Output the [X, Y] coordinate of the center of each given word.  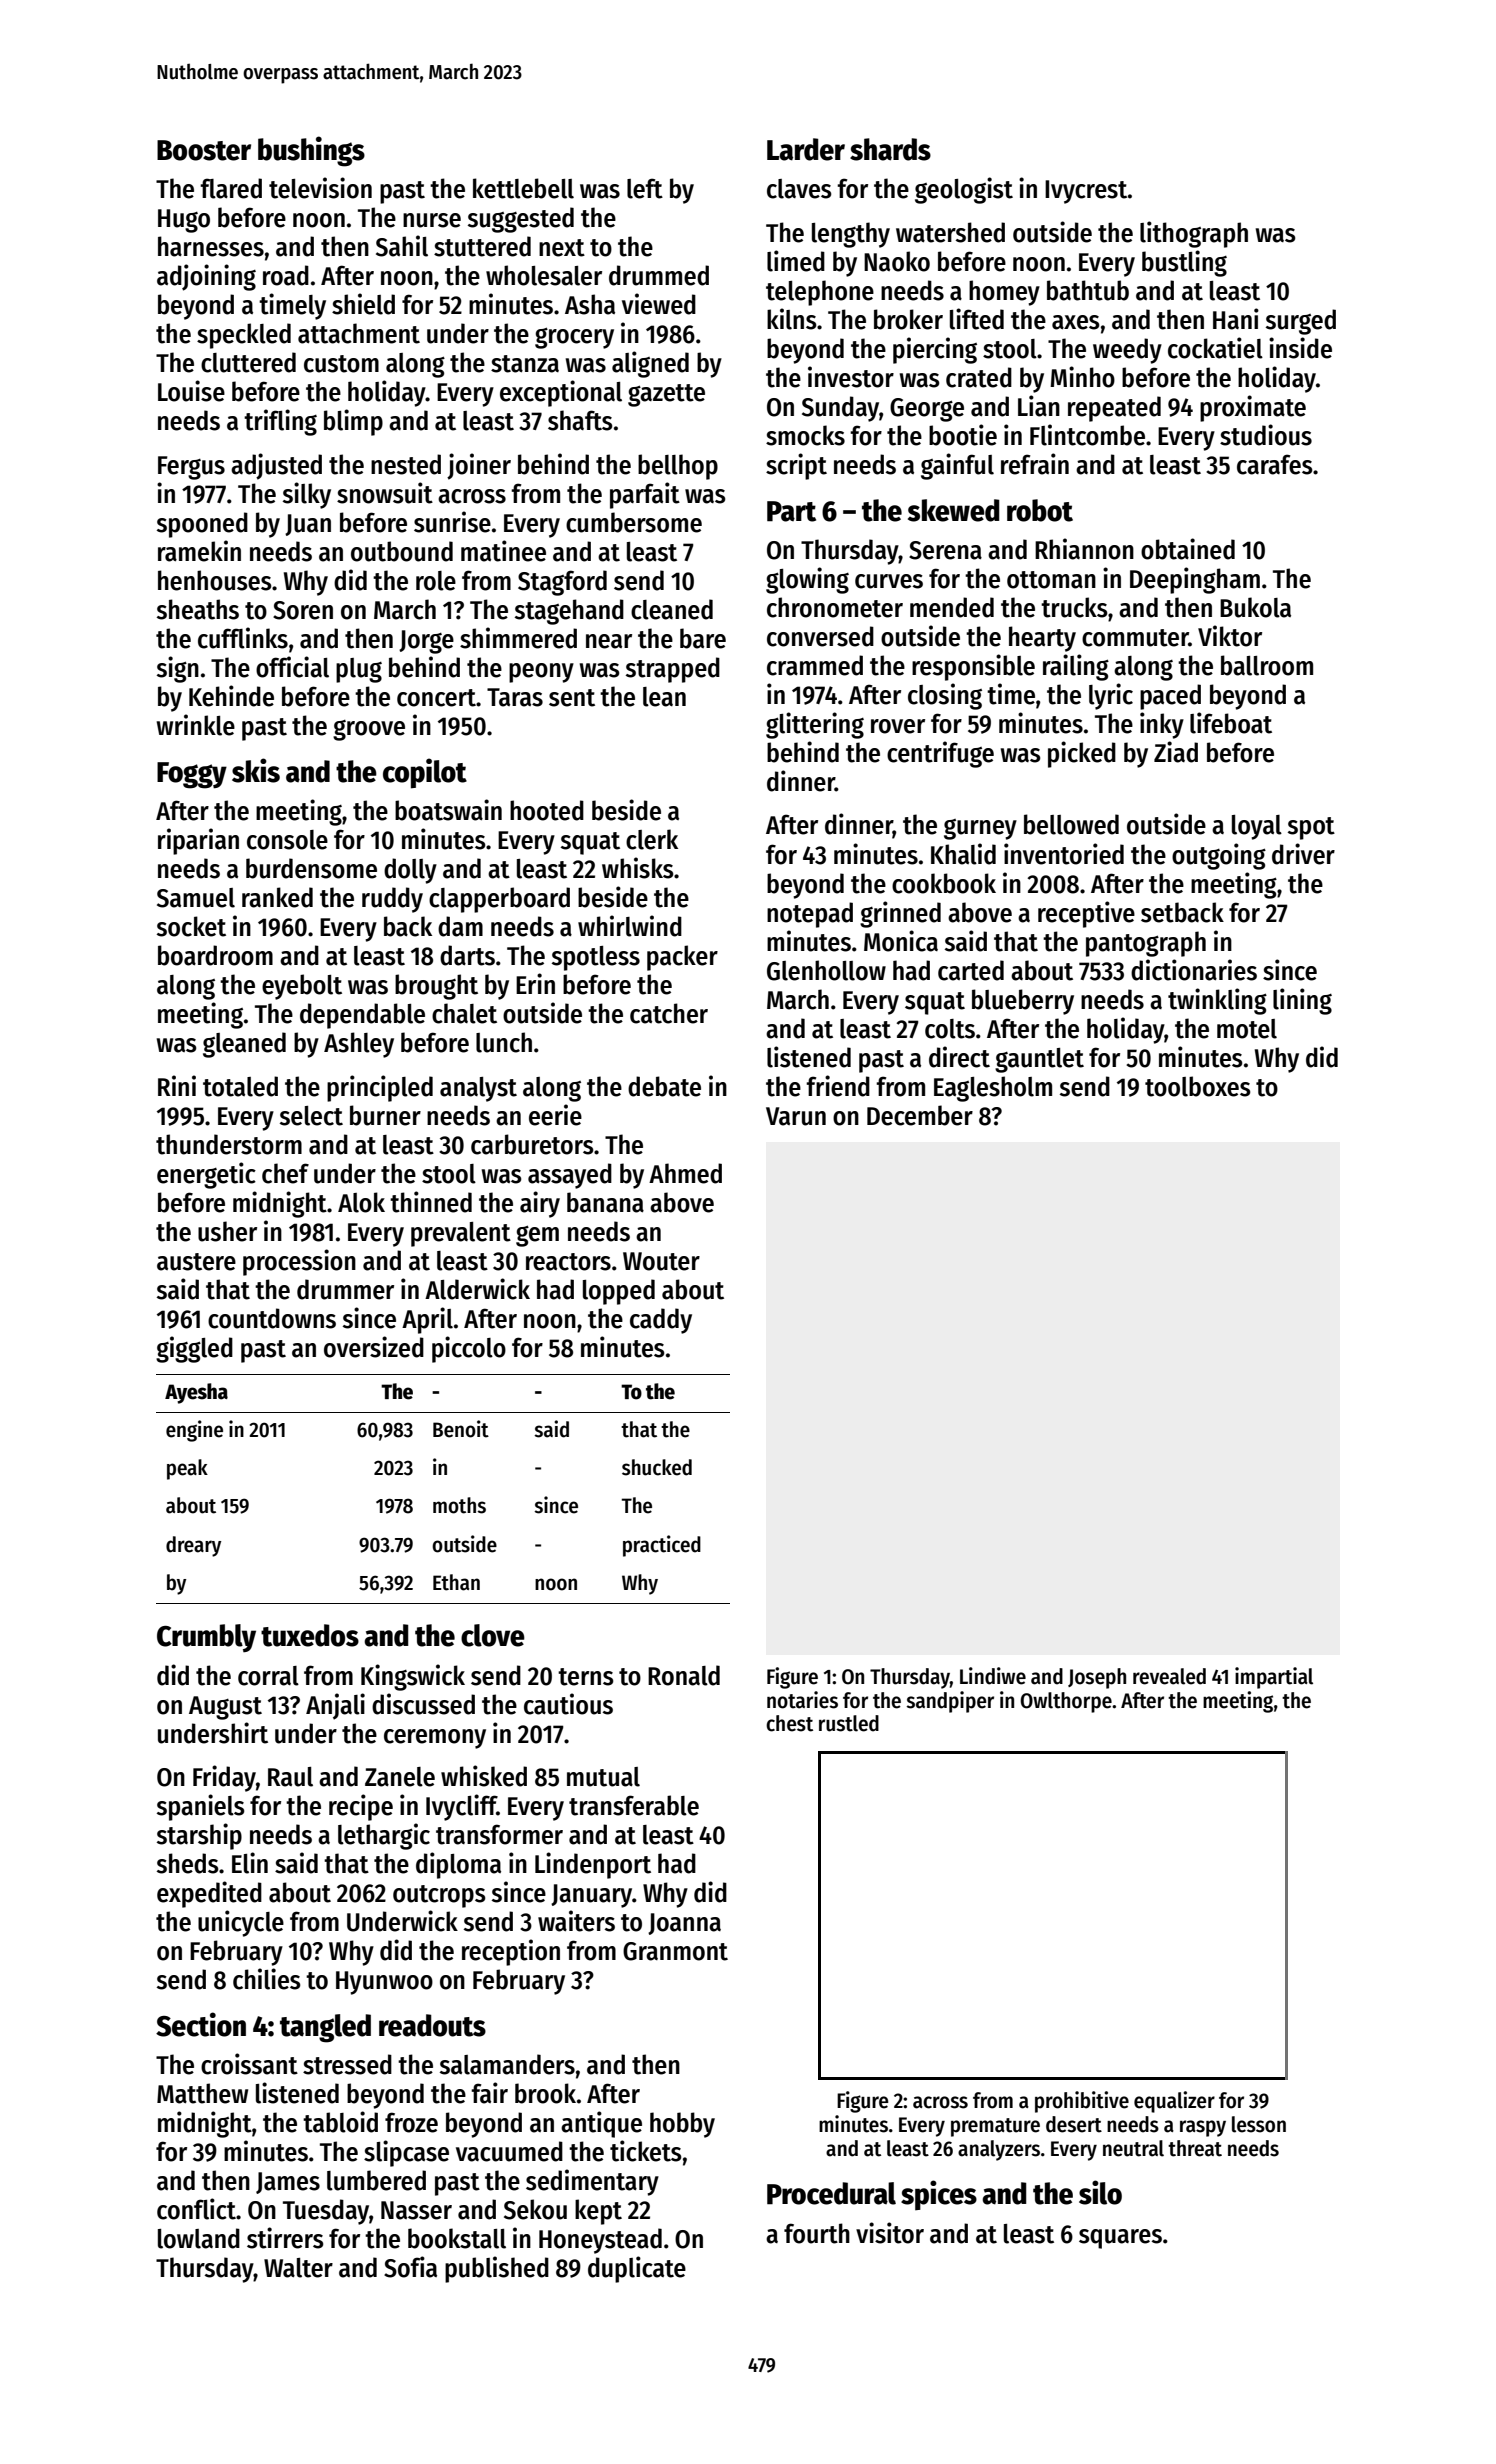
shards [890, 149]
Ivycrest [1086, 192]
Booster [204, 150]
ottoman [1051, 580]
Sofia [410, 2267]
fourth [817, 2233]
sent [572, 698]
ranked [277, 897]
